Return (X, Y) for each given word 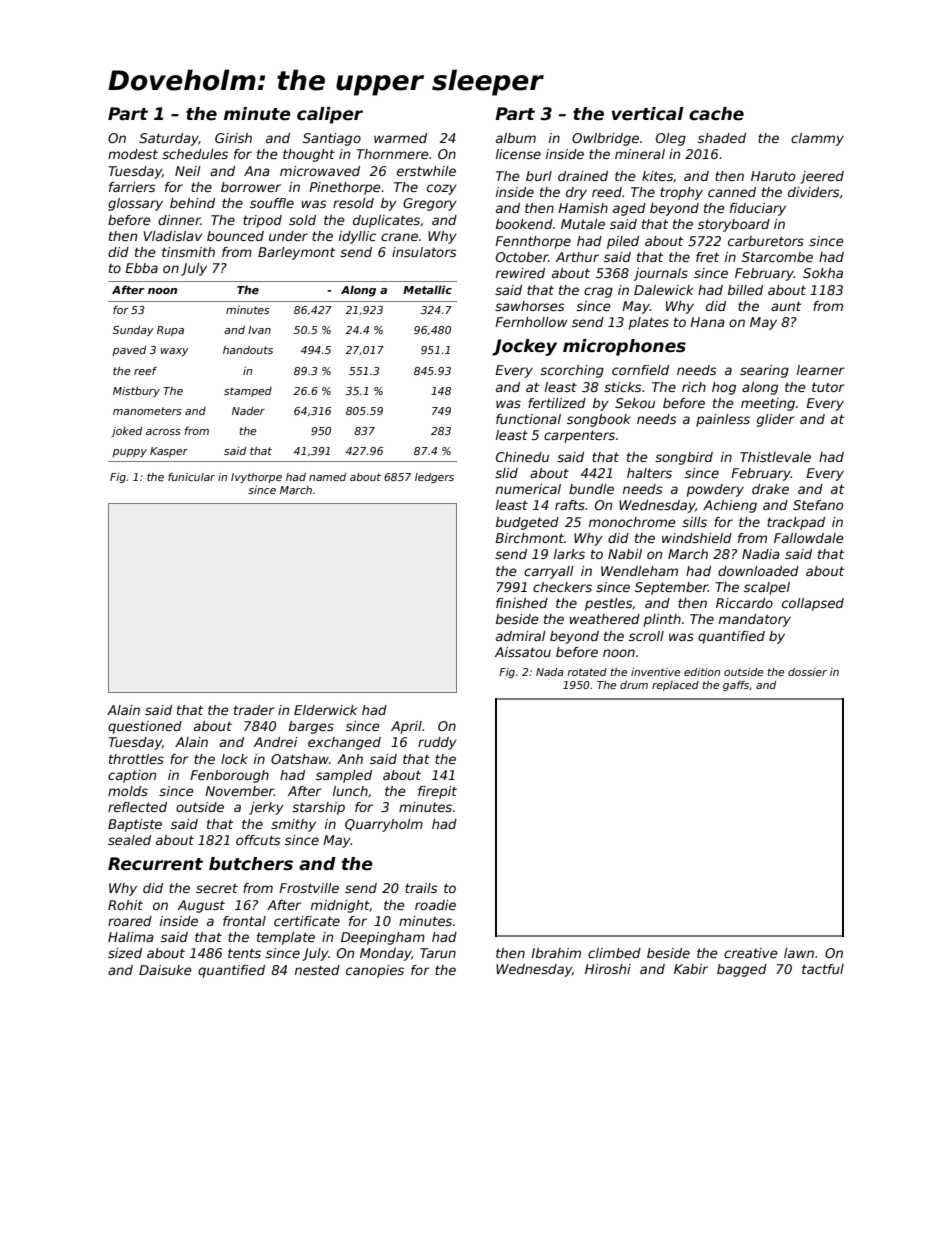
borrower (251, 187)
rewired (520, 273)
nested (317, 970)
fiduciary (758, 209)
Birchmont (529, 538)
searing (764, 371)
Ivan (259, 330)
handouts (248, 349)
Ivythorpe (256, 478)
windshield (697, 538)
